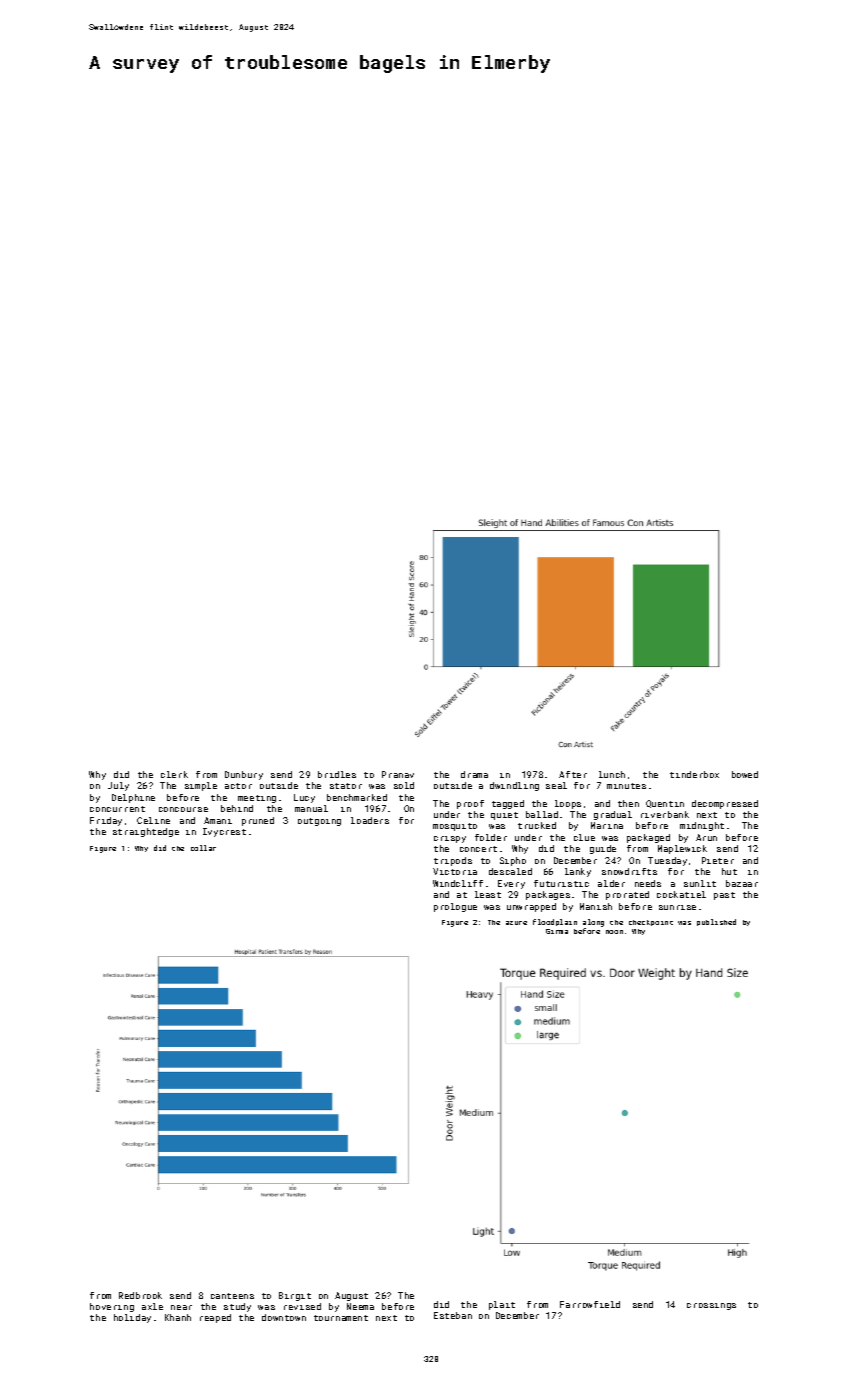 This screenshot has height=1400, width=849. What do you see at coordinates (716, 922) in the screenshot?
I see `published` at bounding box center [716, 922].
